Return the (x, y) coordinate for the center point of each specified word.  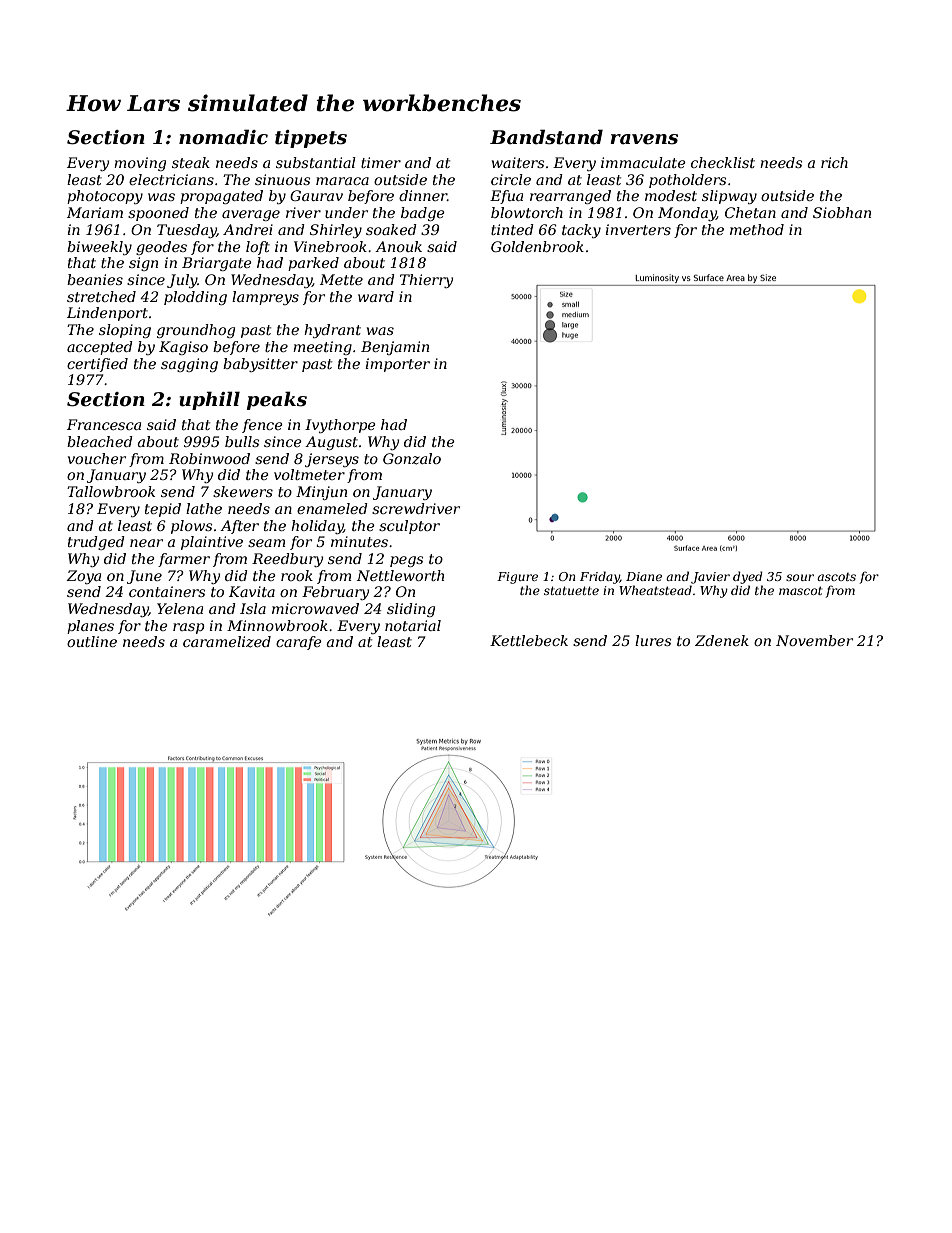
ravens (644, 139)
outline (92, 641)
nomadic (223, 137)
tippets (311, 139)
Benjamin (395, 348)
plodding (195, 298)
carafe (299, 643)
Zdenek (722, 640)
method (757, 229)
